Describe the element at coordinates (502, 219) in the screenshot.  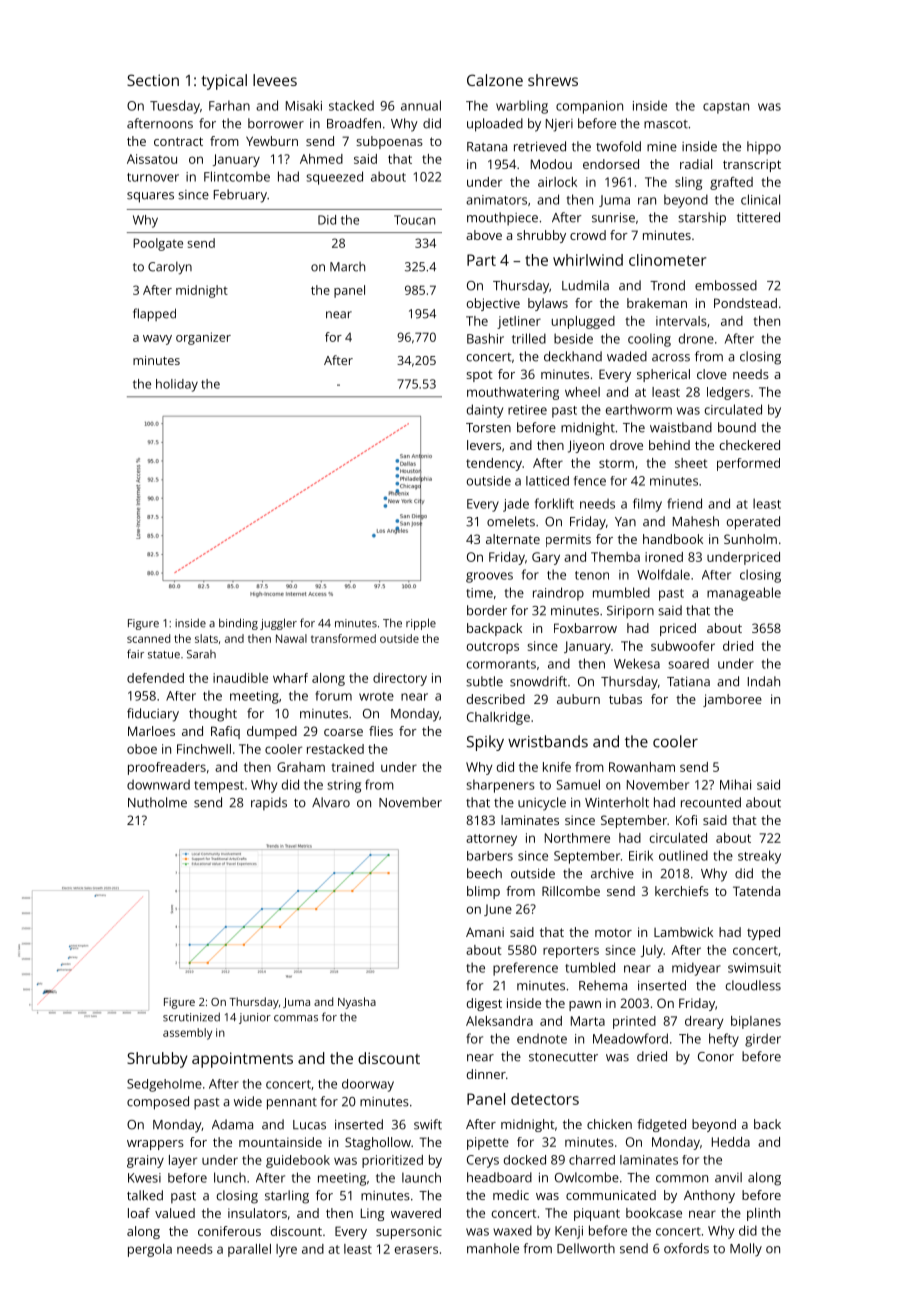
I see `mouthpiece` at that location.
